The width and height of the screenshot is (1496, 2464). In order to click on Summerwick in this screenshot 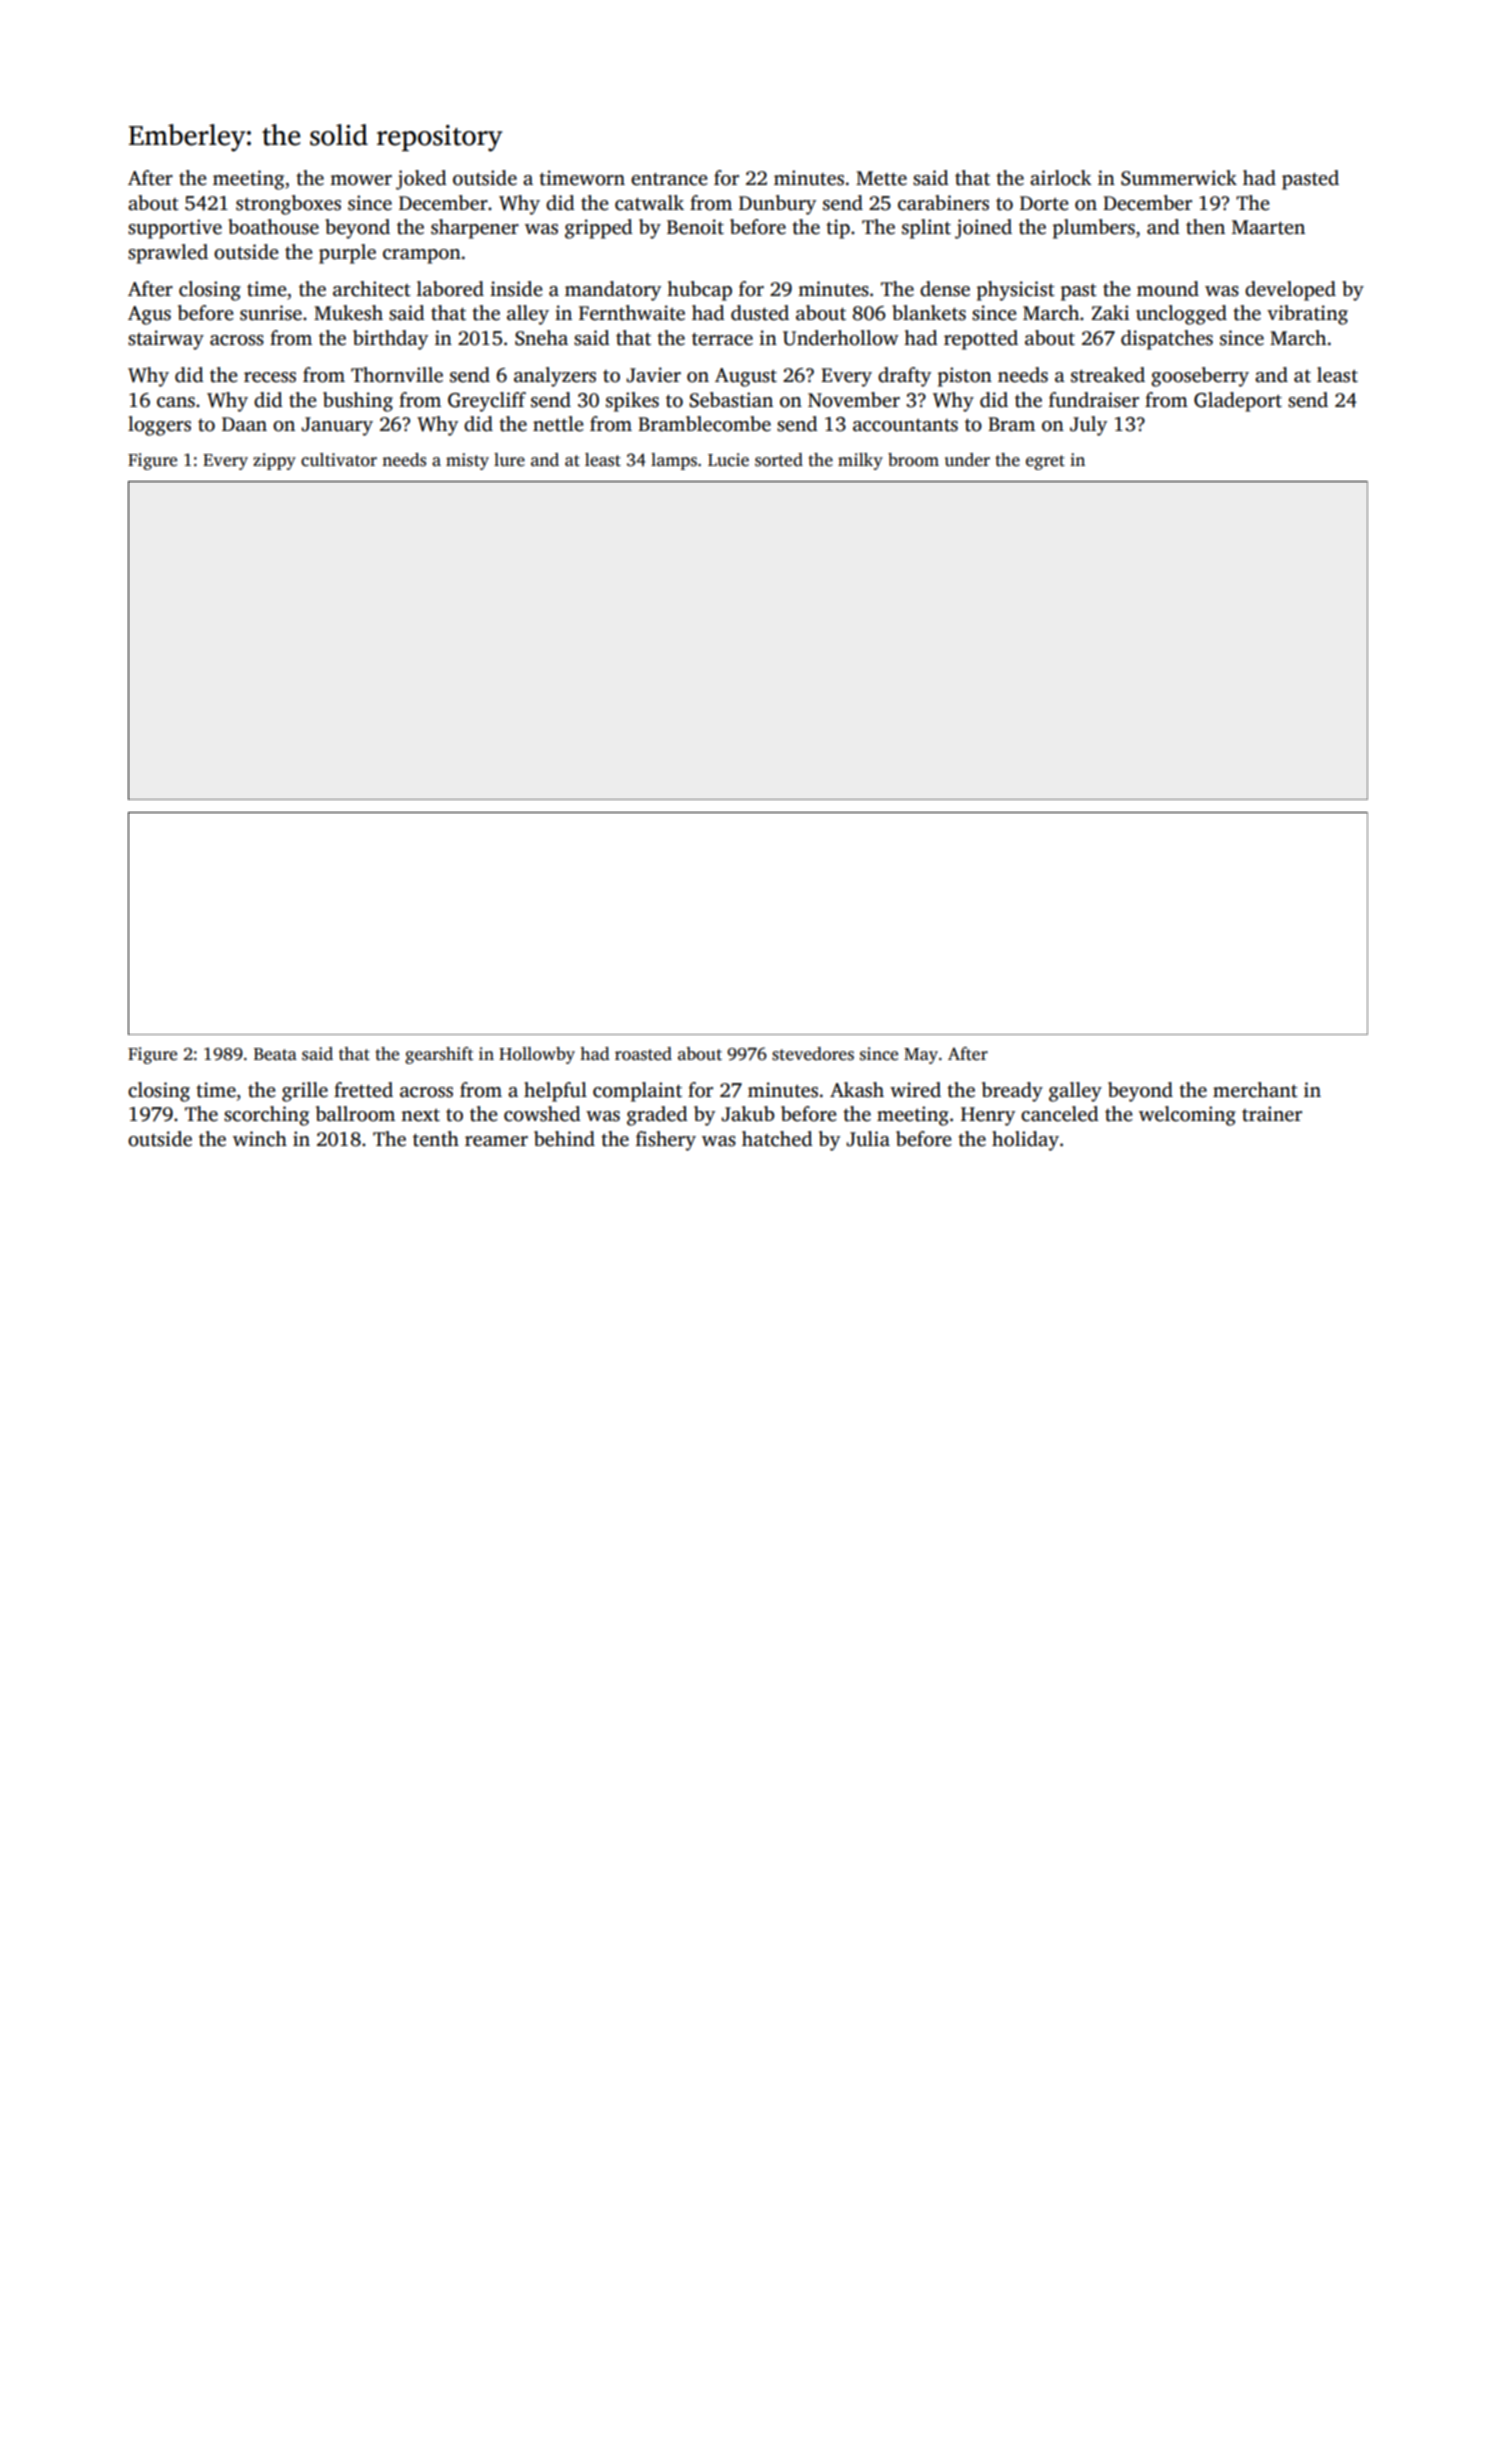, I will do `click(1179, 178)`.
